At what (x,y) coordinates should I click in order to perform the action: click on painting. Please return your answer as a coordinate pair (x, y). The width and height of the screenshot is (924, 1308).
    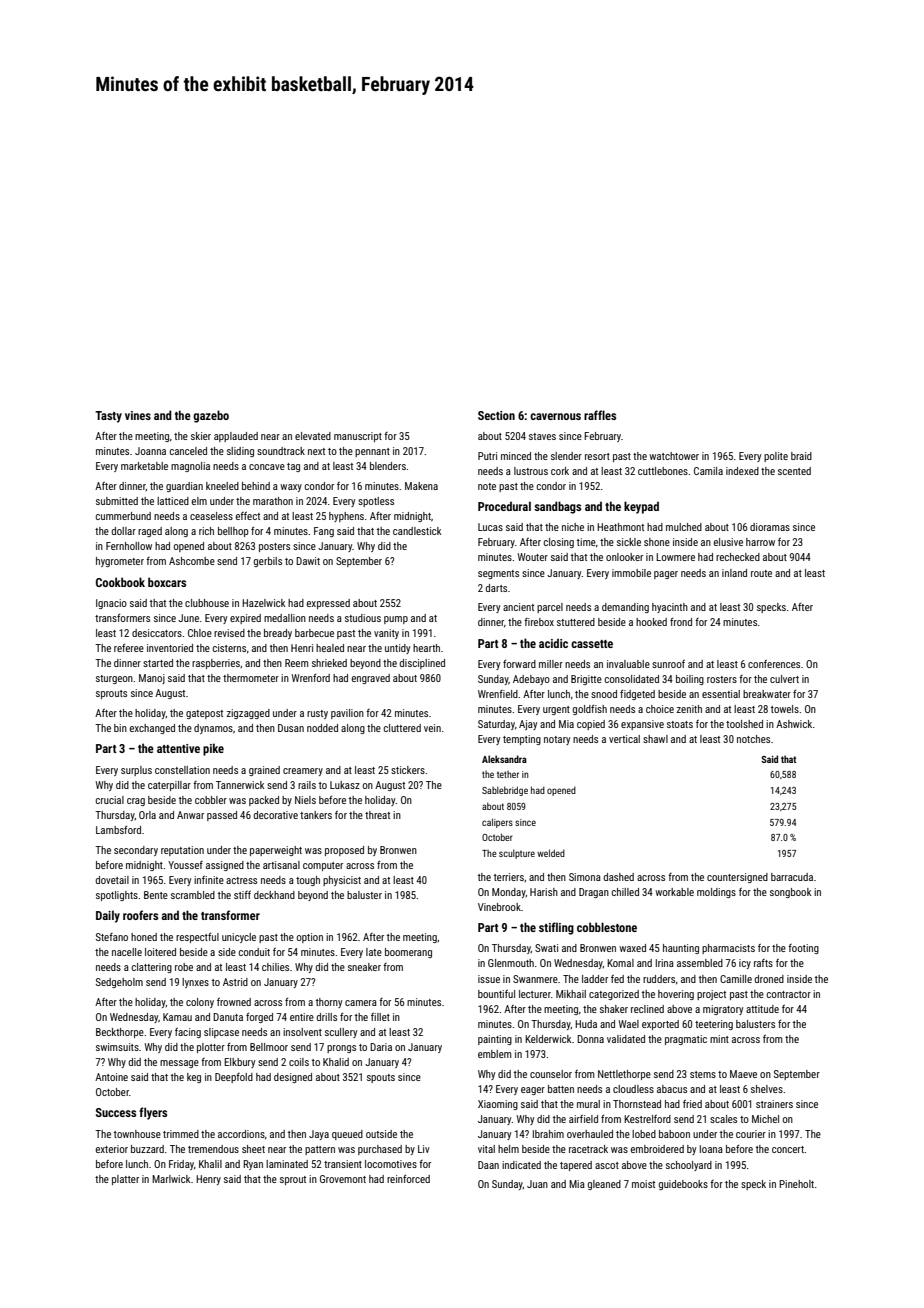
    Looking at the image, I should click on (495, 1040).
